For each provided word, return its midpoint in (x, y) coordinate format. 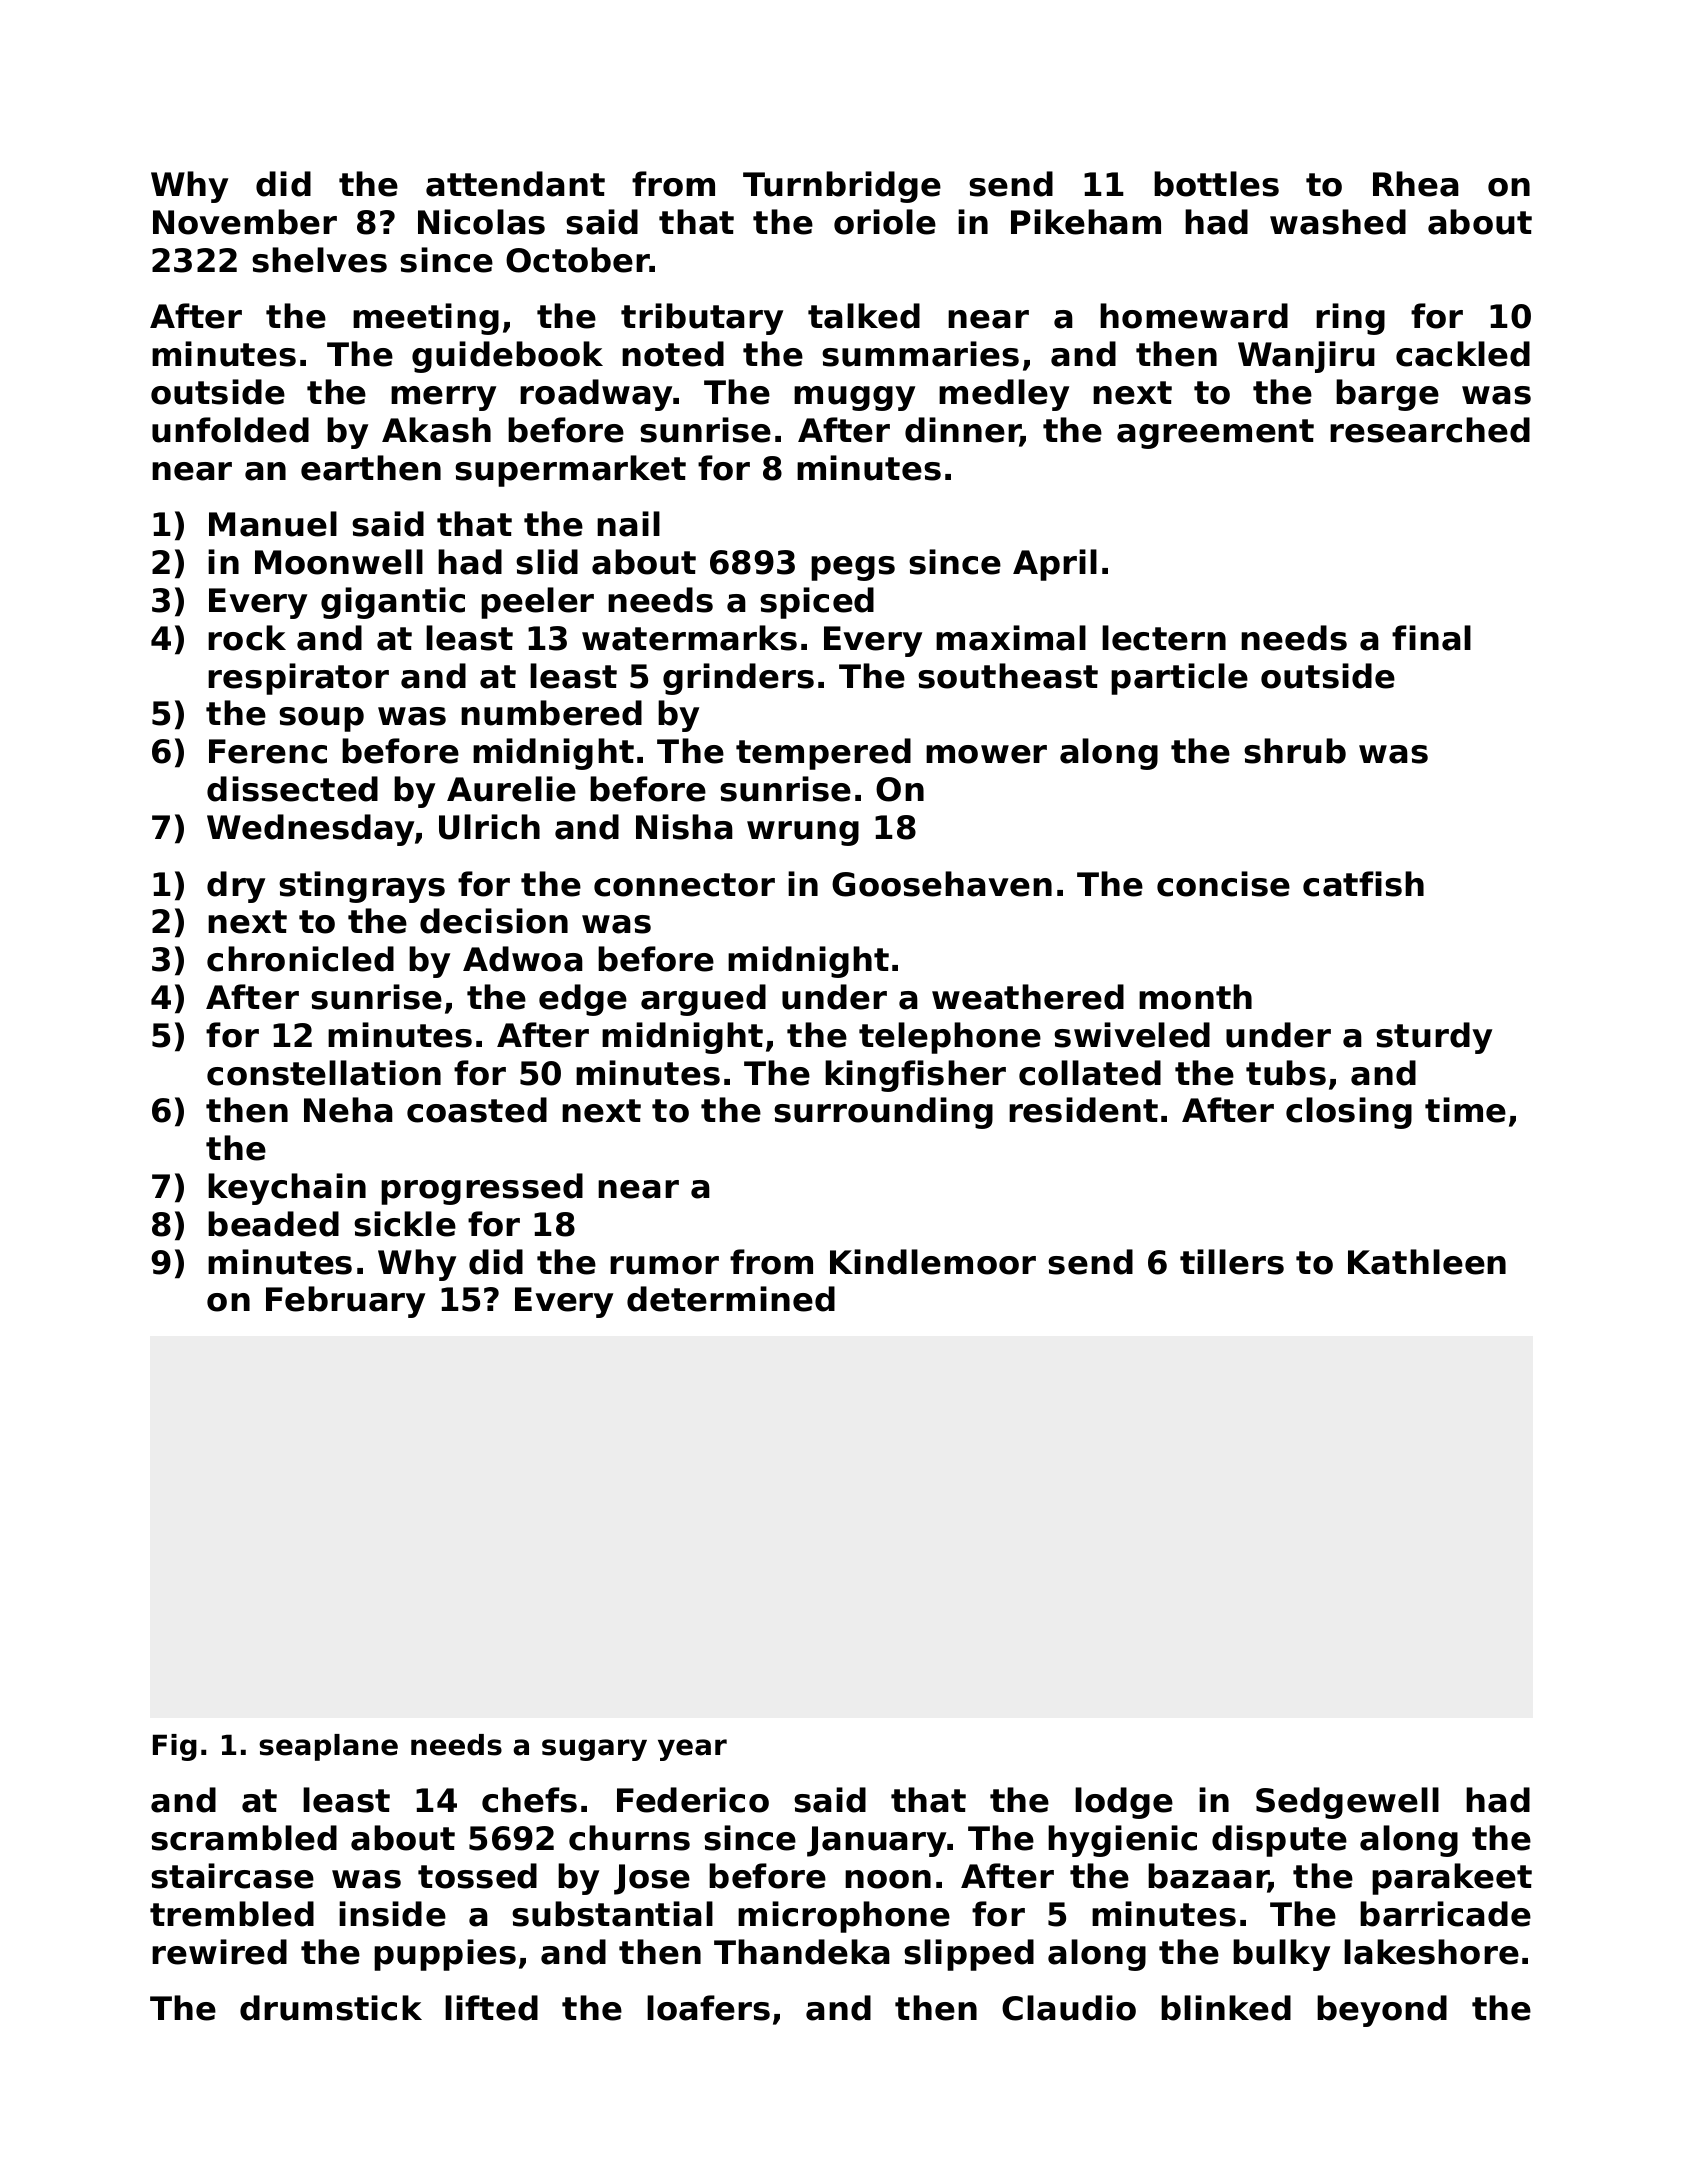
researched (1430, 430)
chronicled (300, 959)
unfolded (230, 430)
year (692, 1750)
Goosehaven (942, 884)
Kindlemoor (933, 1262)
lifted (491, 2008)
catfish (1363, 884)
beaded (273, 1224)
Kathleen (1427, 1262)
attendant (515, 184)
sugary (594, 1750)
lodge (1124, 1803)
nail (628, 524)
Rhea (1416, 184)
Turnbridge (842, 187)
